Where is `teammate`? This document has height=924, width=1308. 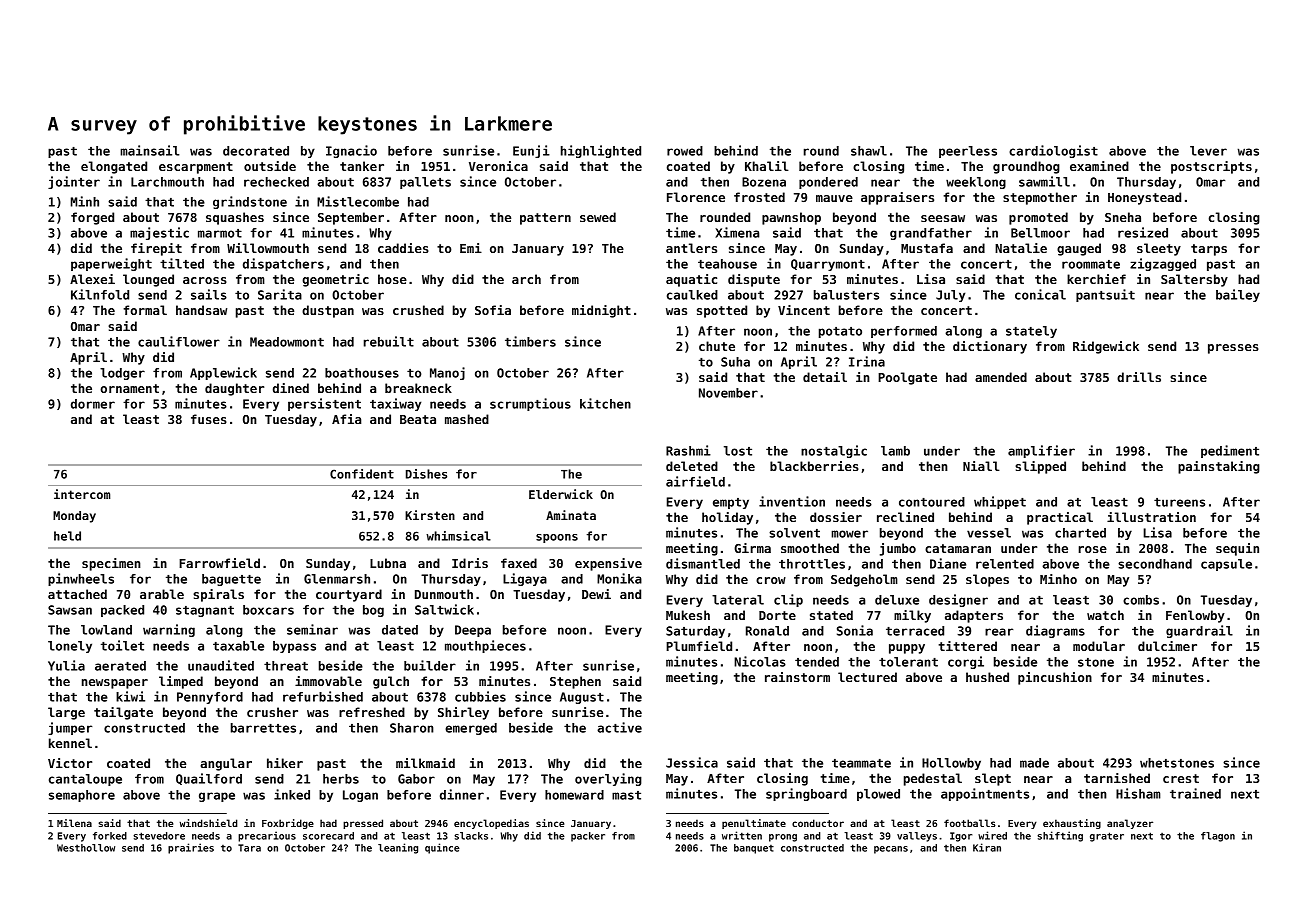
teammate is located at coordinates (861, 763).
